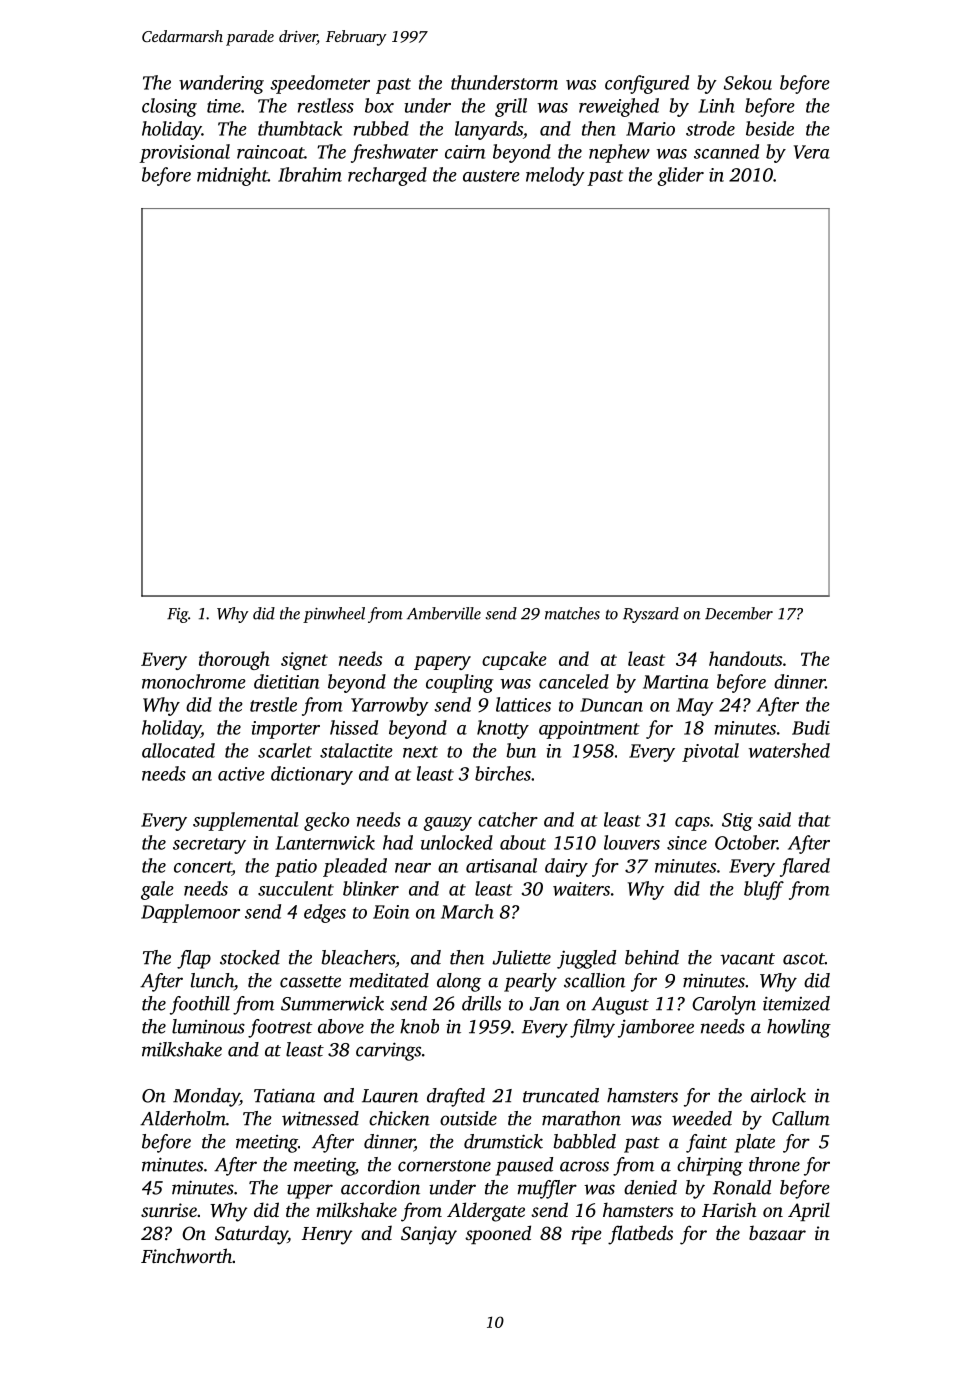 This screenshot has height=1380, width=971. I want to click on Dapplemoor, so click(190, 913).
